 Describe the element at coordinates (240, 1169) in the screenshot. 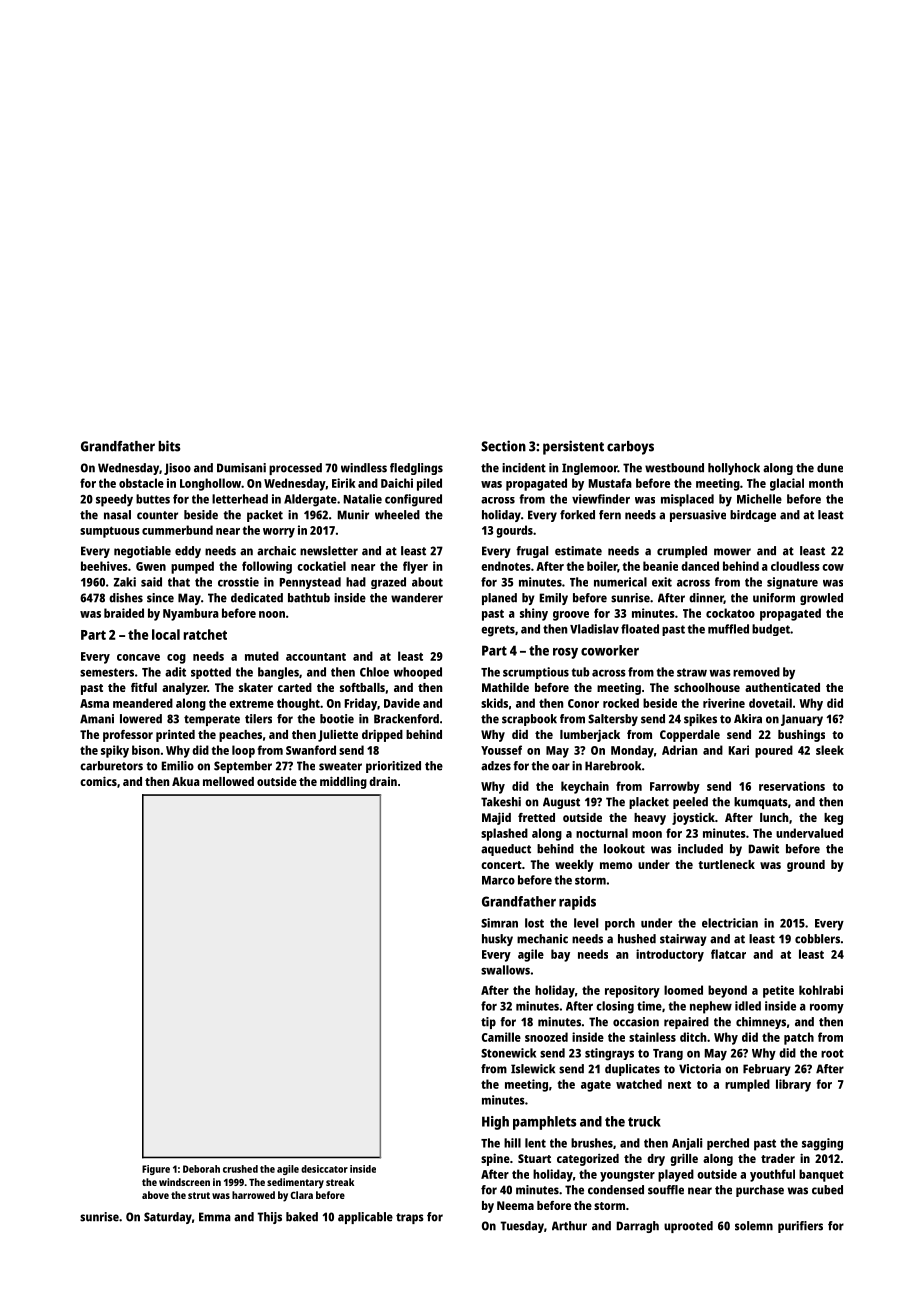

I see `crushed` at that location.
